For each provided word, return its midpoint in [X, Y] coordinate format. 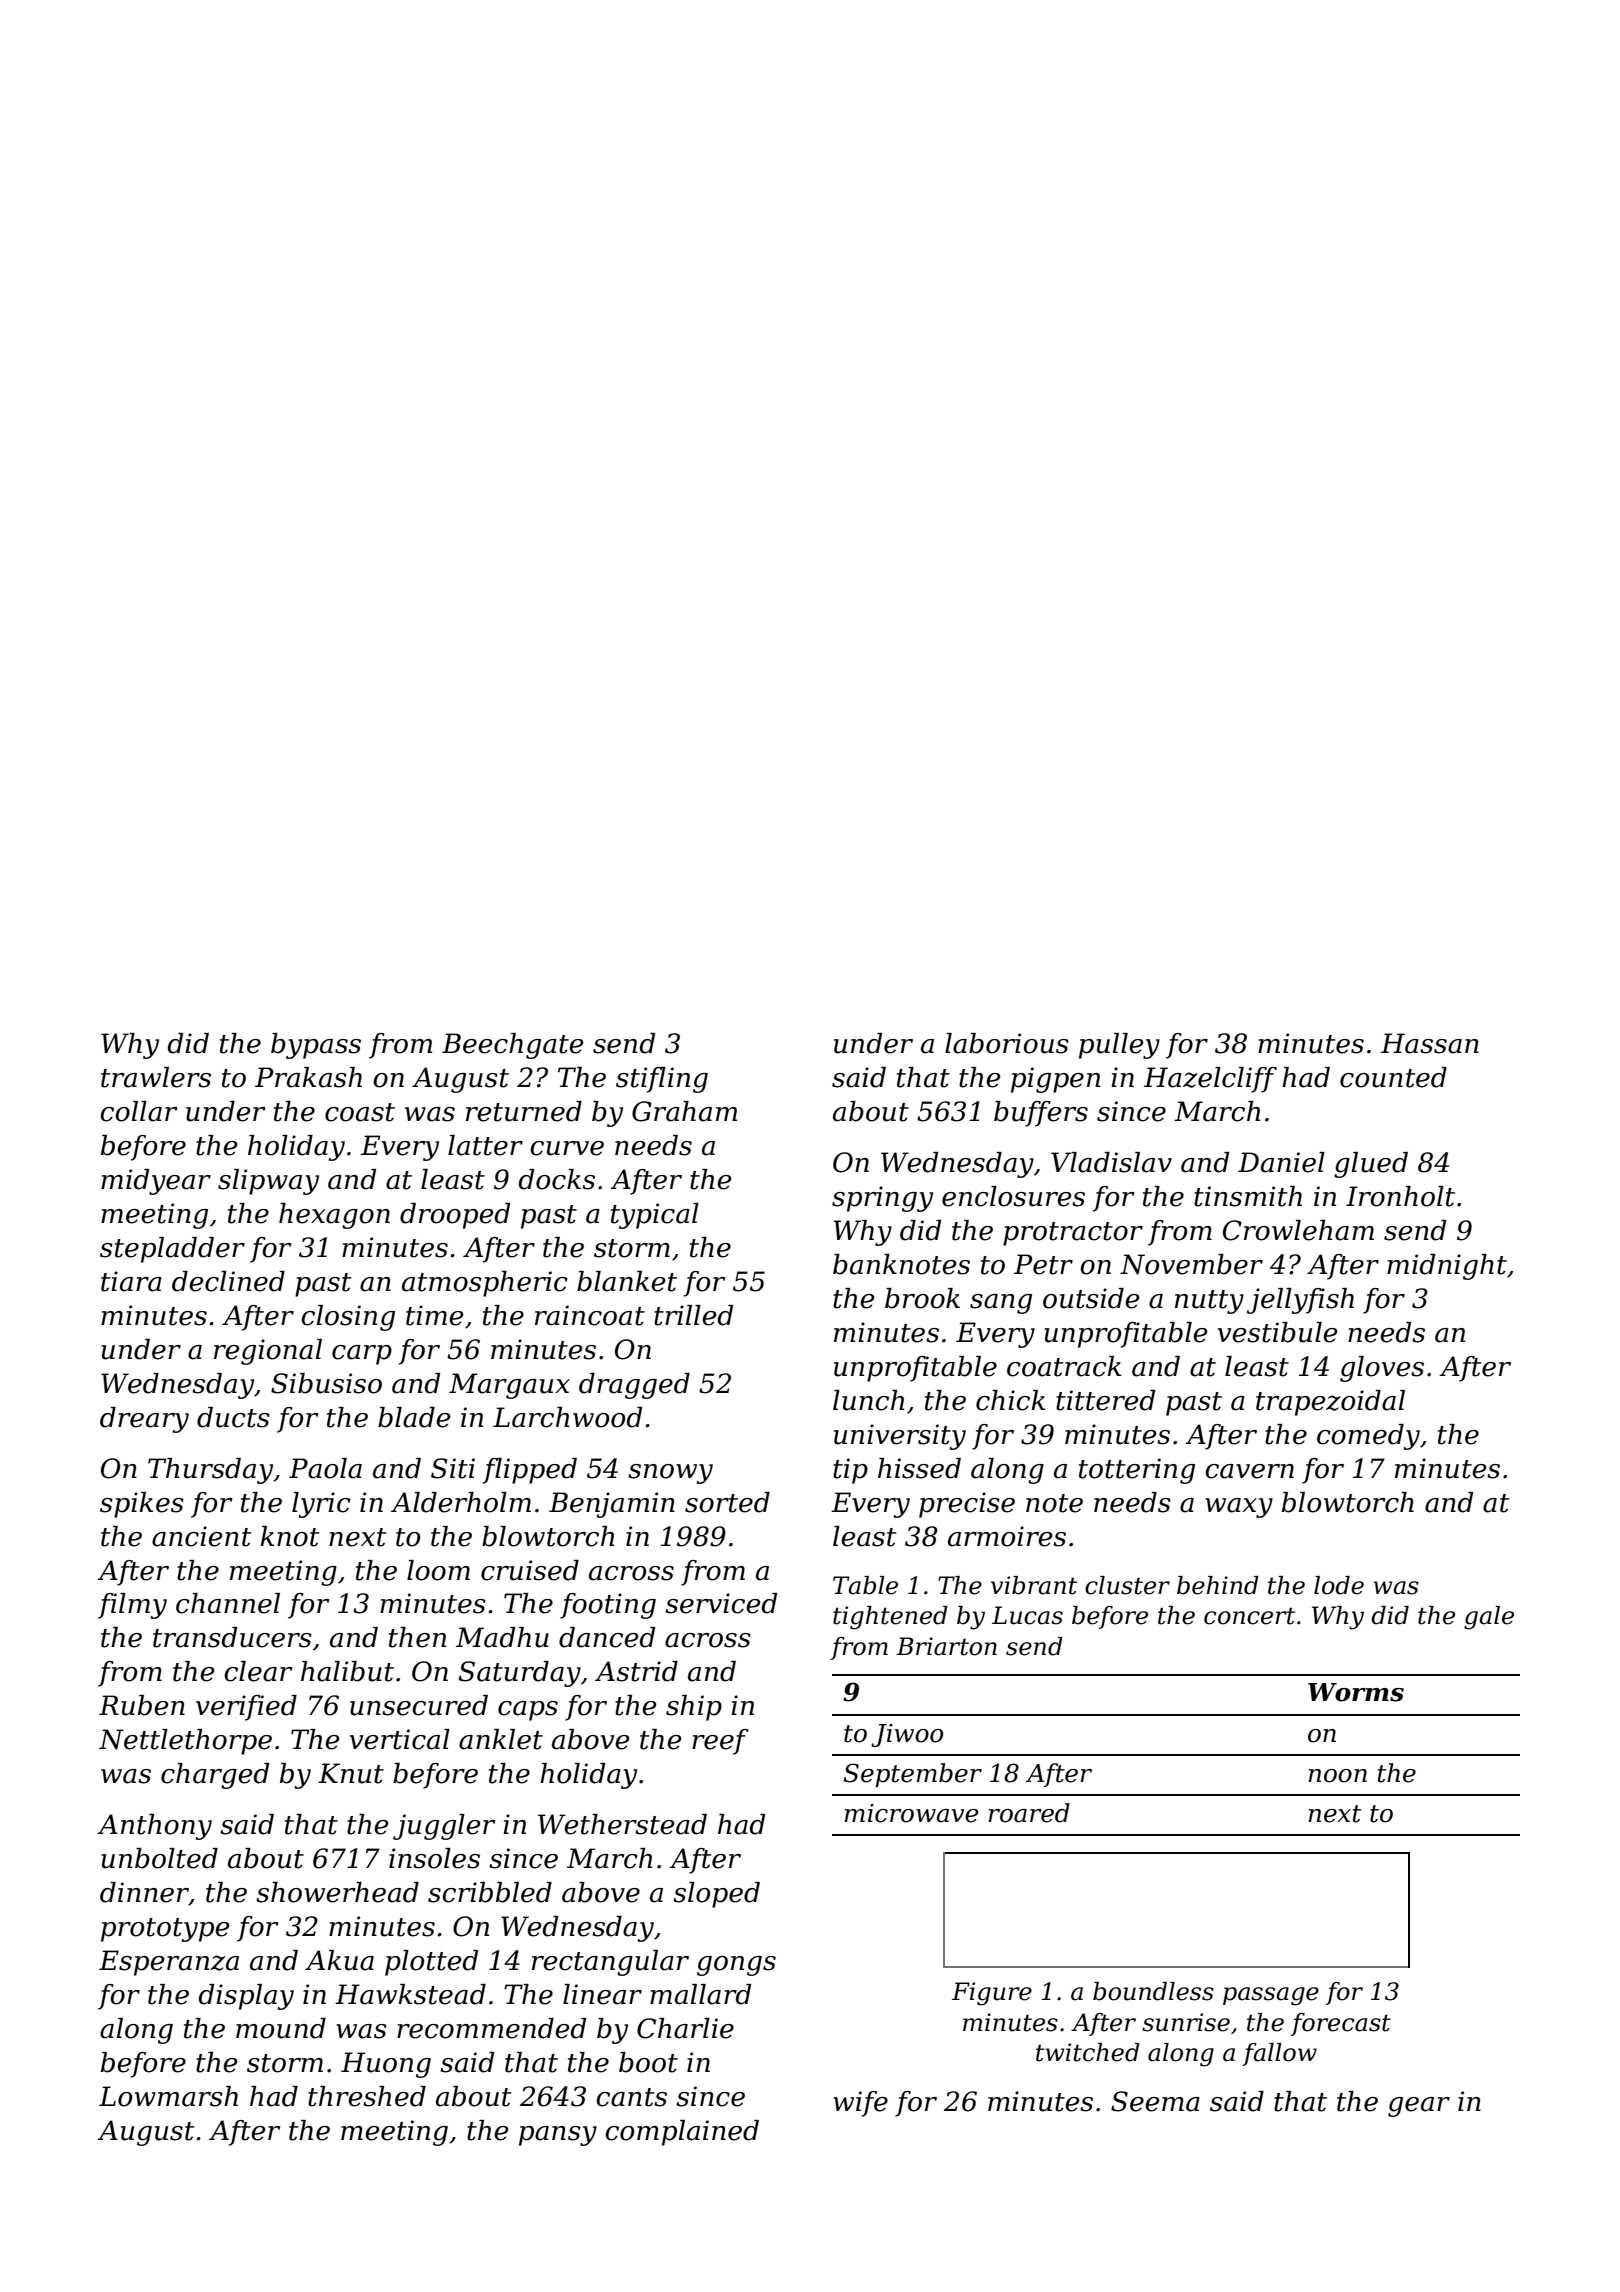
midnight [1447, 1267]
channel [228, 1603]
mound [281, 2028]
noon [1337, 1776]
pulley [1119, 1046]
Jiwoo [907, 1735]
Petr [1043, 1264]
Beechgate [513, 1046]
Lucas [1027, 1615]
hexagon [334, 1216]
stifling [662, 1080]
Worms [1356, 1692]
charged [215, 1776]
